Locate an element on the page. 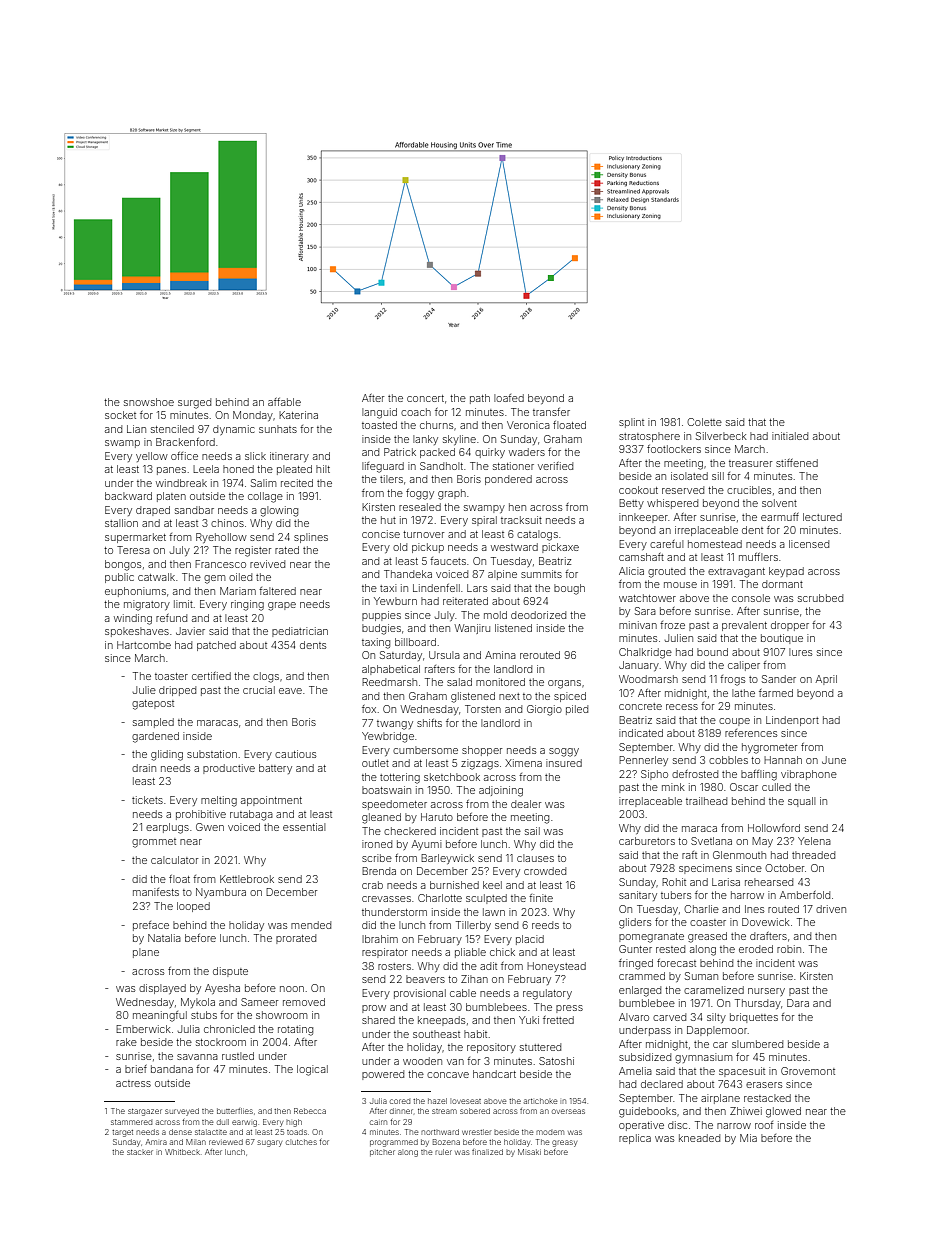  savanna is located at coordinates (197, 1057).
